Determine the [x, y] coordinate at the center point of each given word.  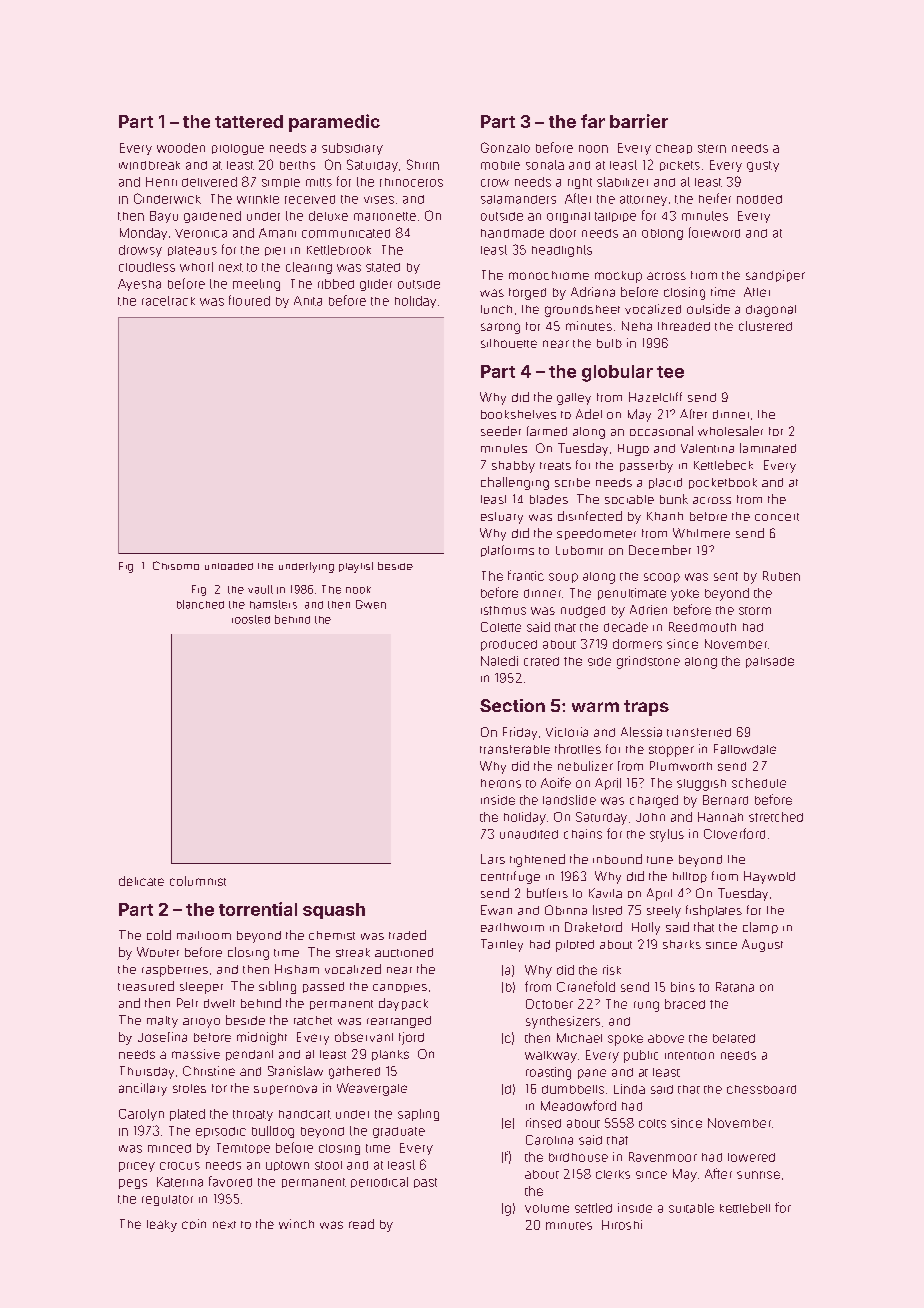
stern [712, 148]
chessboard [761, 1089]
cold [159, 935]
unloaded [229, 566]
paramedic [334, 123]
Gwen [371, 604]
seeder [501, 431]
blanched [200, 604]
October [549, 1004]
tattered [249, 121]
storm [755, 611]
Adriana [593, 292]
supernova [285, 1090]
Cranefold [586, 986]
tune [660, 860]
